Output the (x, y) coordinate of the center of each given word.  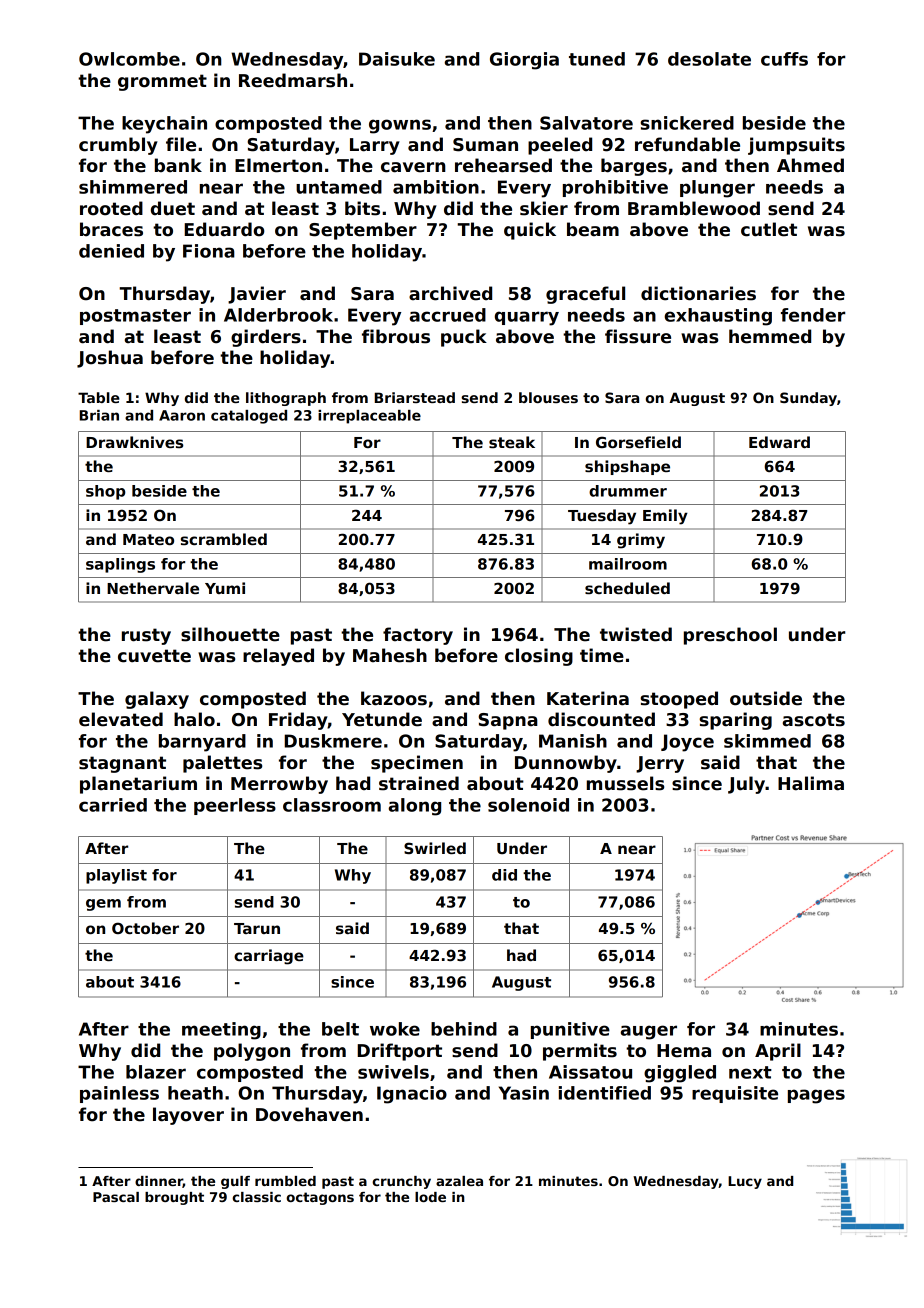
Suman (485, 145)
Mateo (148, 539)
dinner (159, 1182)
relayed (278, 657)
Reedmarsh (293, 80)
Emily (665, 517)
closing (539, 657)
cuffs (784, 59)
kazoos (394, 698)
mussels (625, 783)
